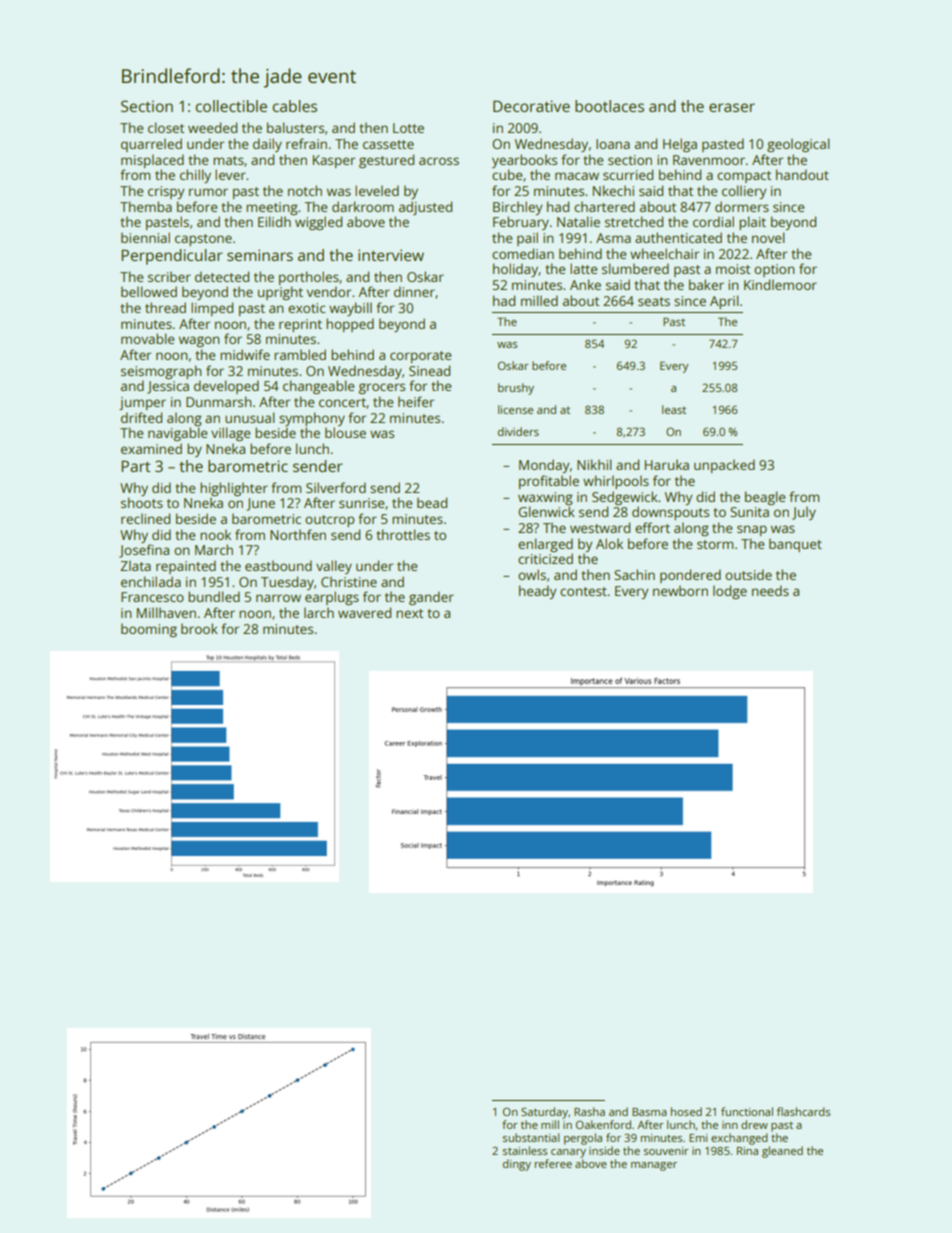 This screenshot has width=952, height=1233. I want to click on Zlata, so click(135, 565).
